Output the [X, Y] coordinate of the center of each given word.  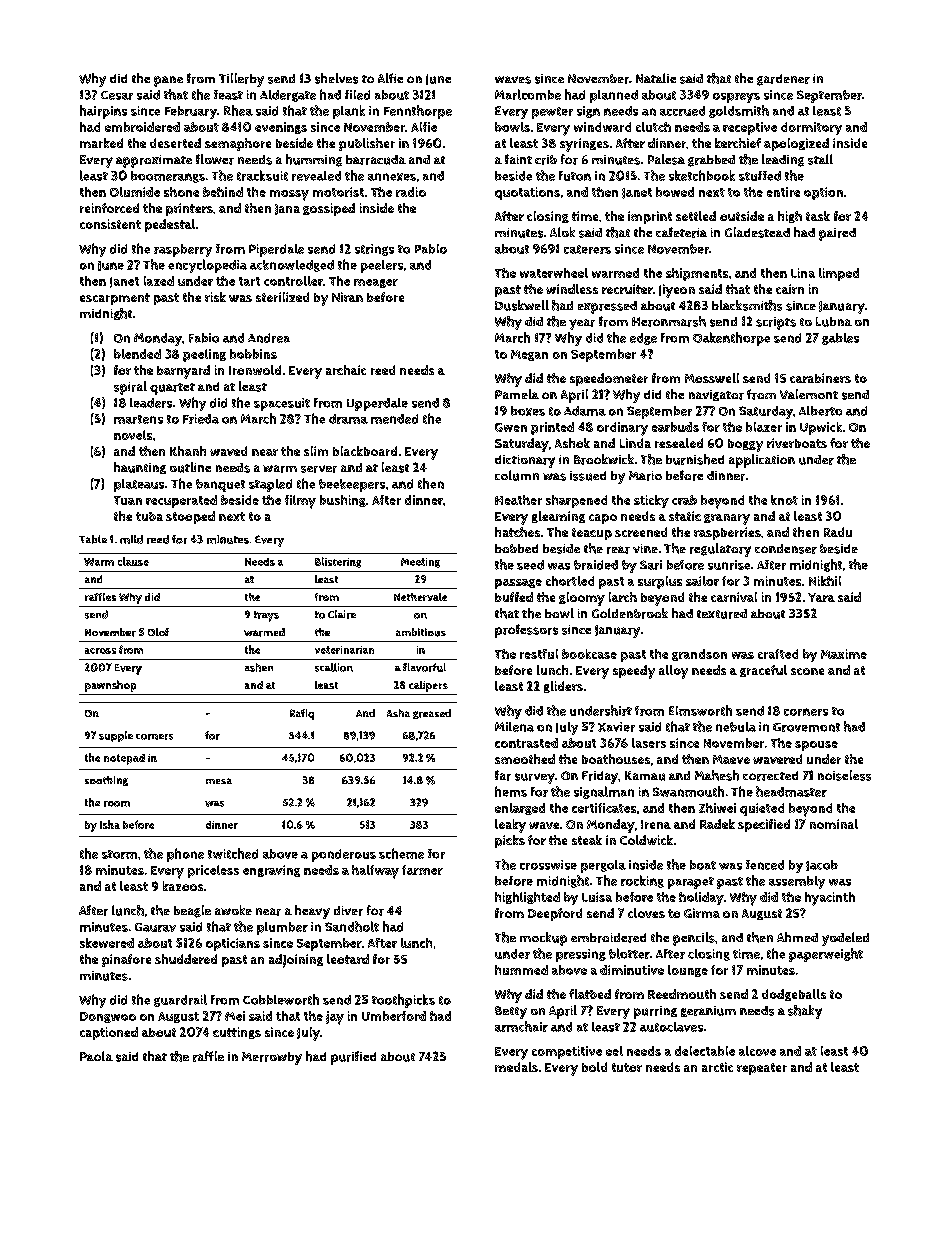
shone [181, 192]
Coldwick [646, 840]
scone [807, 671]
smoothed [525, 759]
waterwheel [554, 273]
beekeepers [352, 485]
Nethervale [420, 597]
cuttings [237, 1033]
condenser [786, 549]
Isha [110, 824]
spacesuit [282, 404]
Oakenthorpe [731, 339]
